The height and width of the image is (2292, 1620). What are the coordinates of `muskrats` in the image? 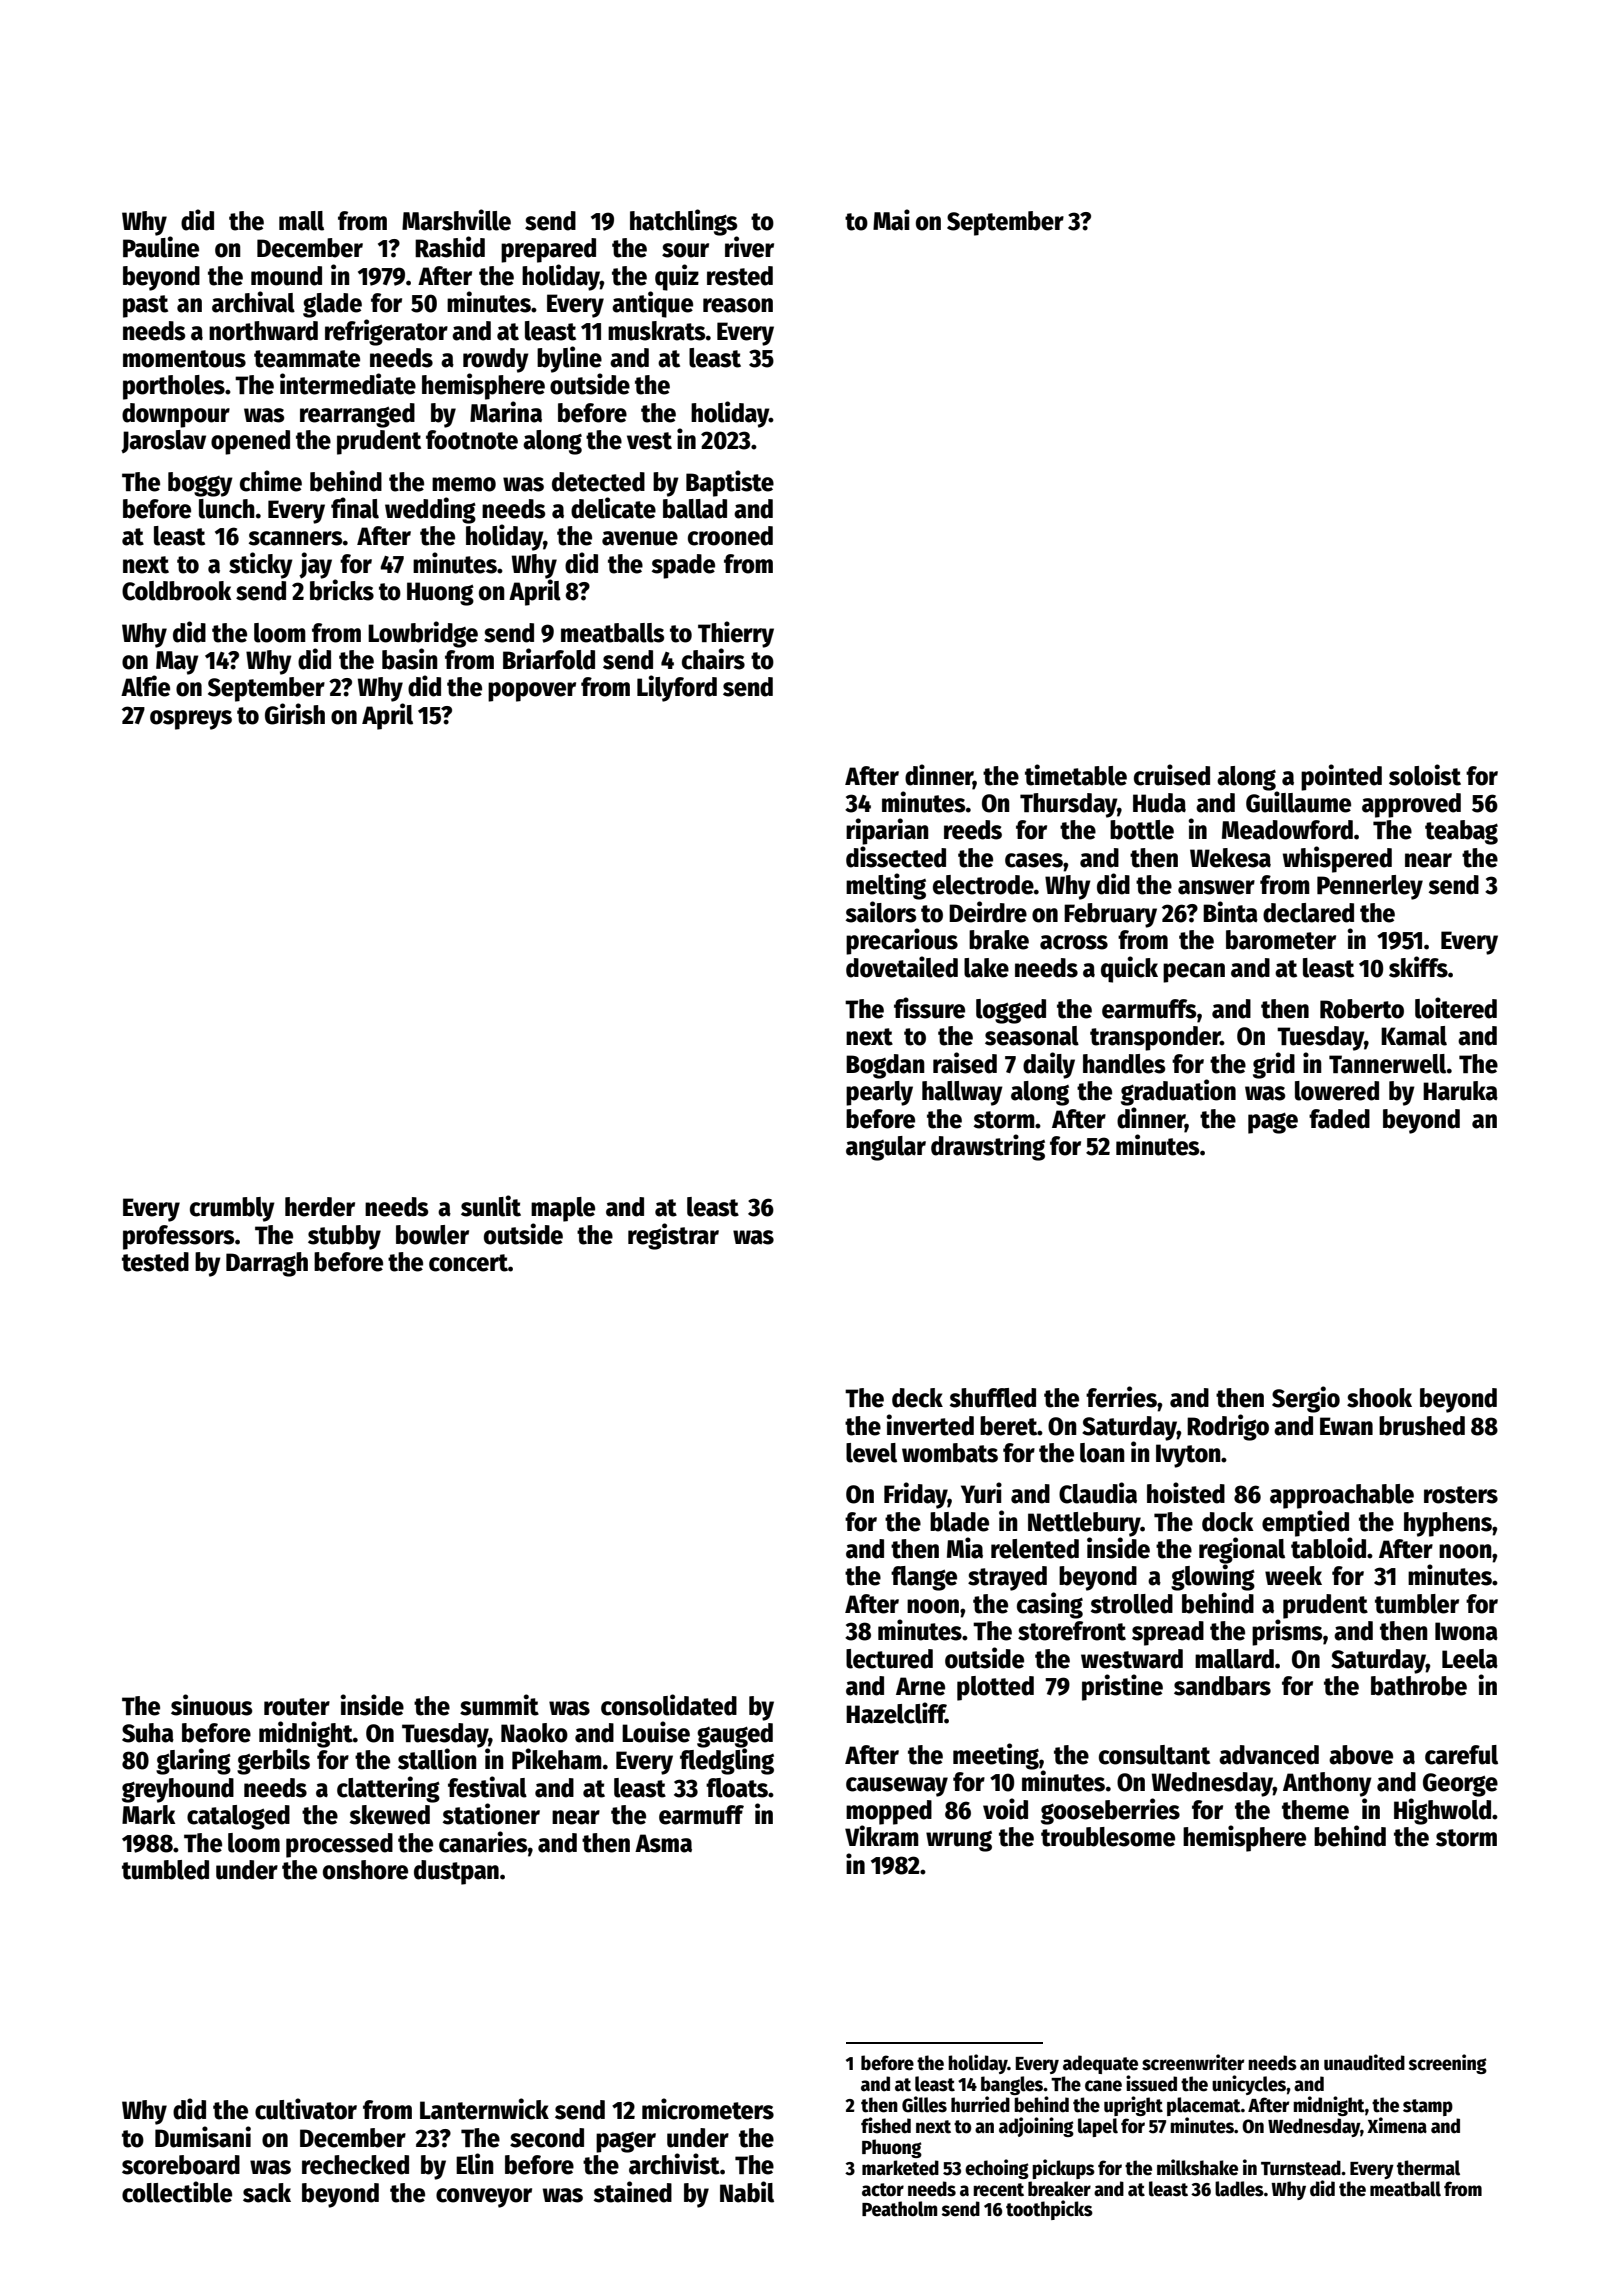 It's located at (657, 331).
